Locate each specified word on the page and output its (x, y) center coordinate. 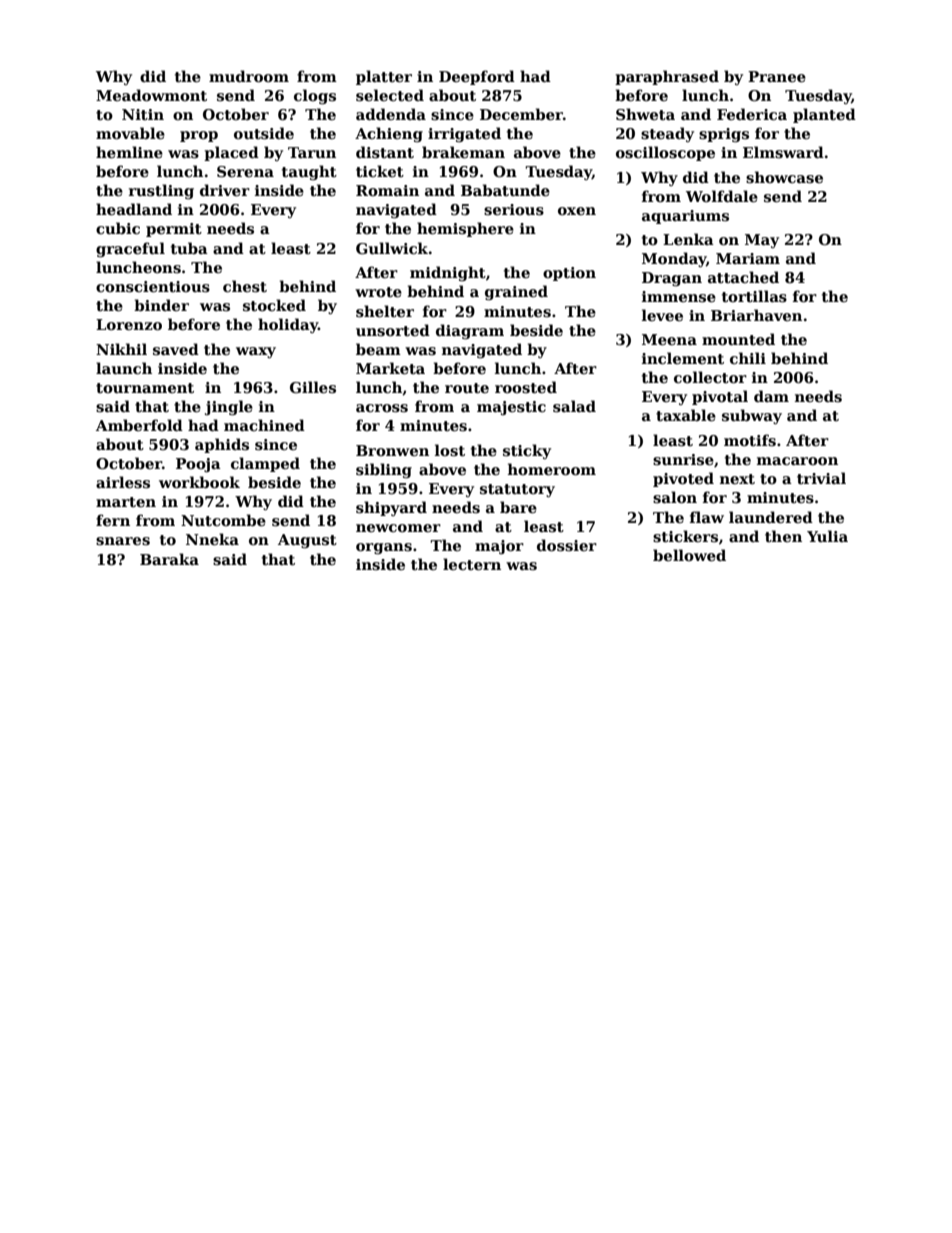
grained (516, 292)
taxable (686, 415)
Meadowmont (151, 95)
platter (384, 77)
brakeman (463, 152)
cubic (118, 228)
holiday (288, 325)
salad (574, 406)
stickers (685, 536)
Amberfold (139, 425)
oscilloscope (665, 153)
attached (743, 277)
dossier (567, 545)
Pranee (777, 76)
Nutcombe (223, 520)
